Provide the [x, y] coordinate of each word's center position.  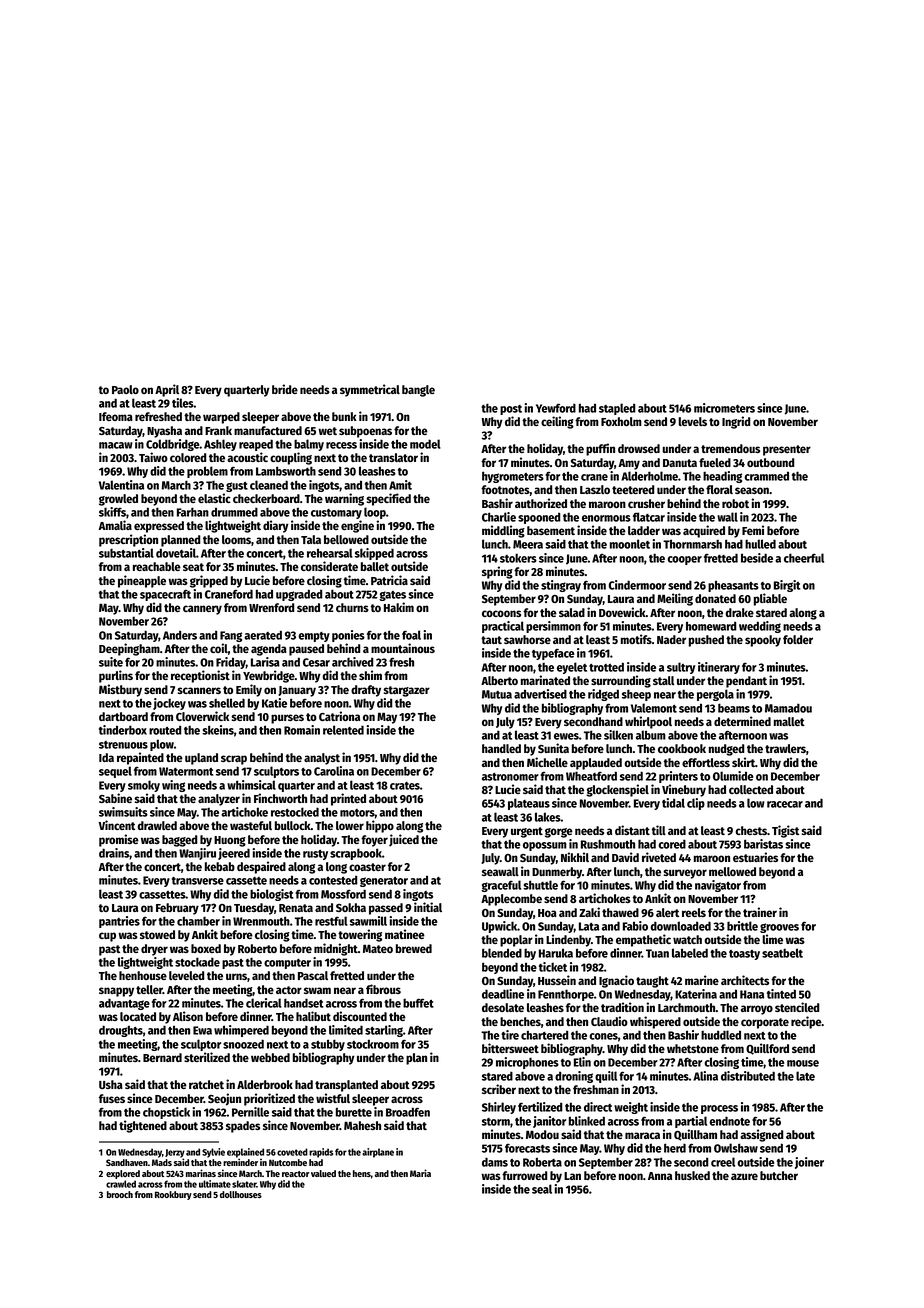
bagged [180, 841]
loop [375, 513]
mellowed [732, 871]
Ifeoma [116, 416]
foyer [374, 841]
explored [123, 1174]
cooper [684, 560]
